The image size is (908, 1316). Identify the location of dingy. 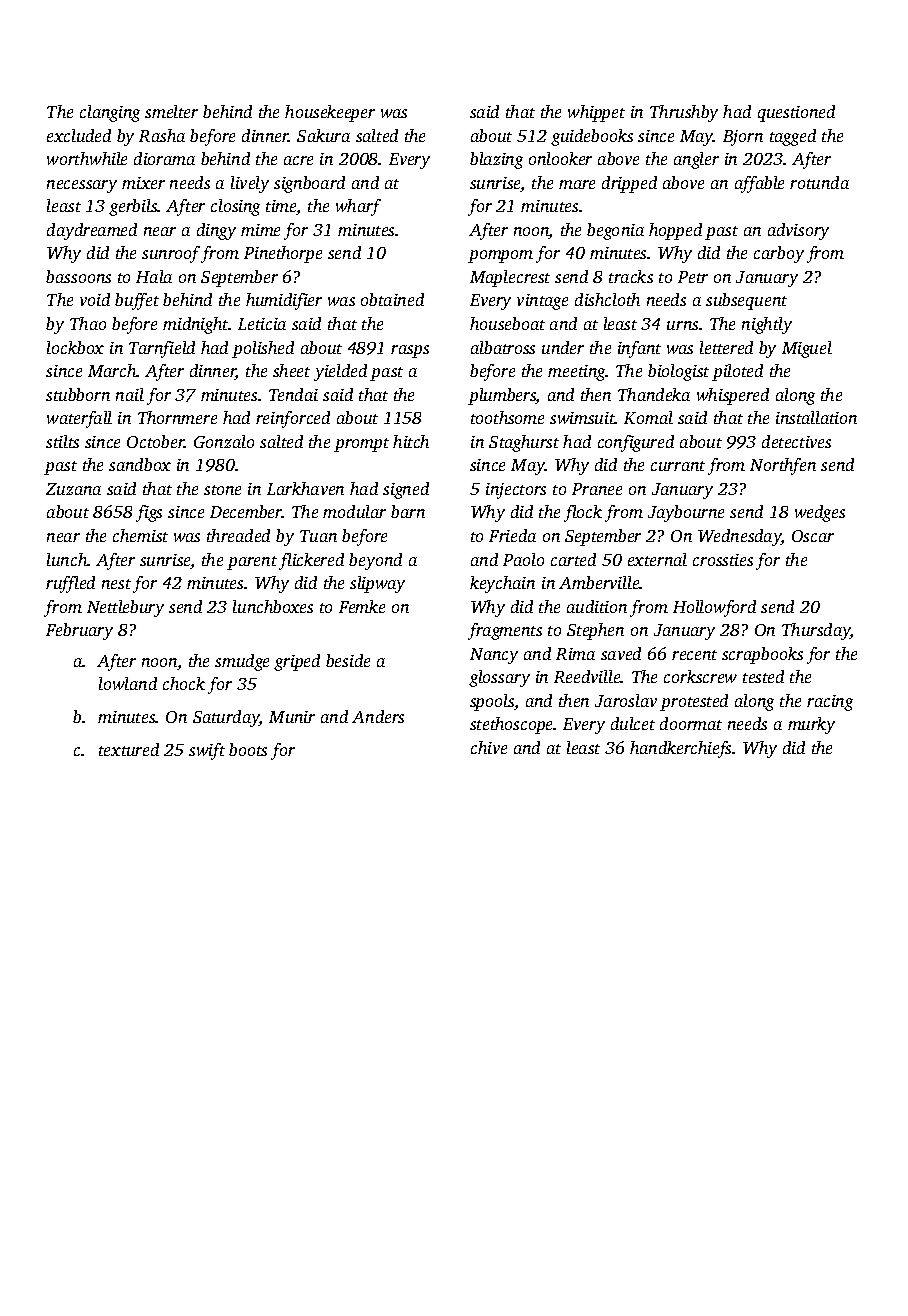
(216, 231).
